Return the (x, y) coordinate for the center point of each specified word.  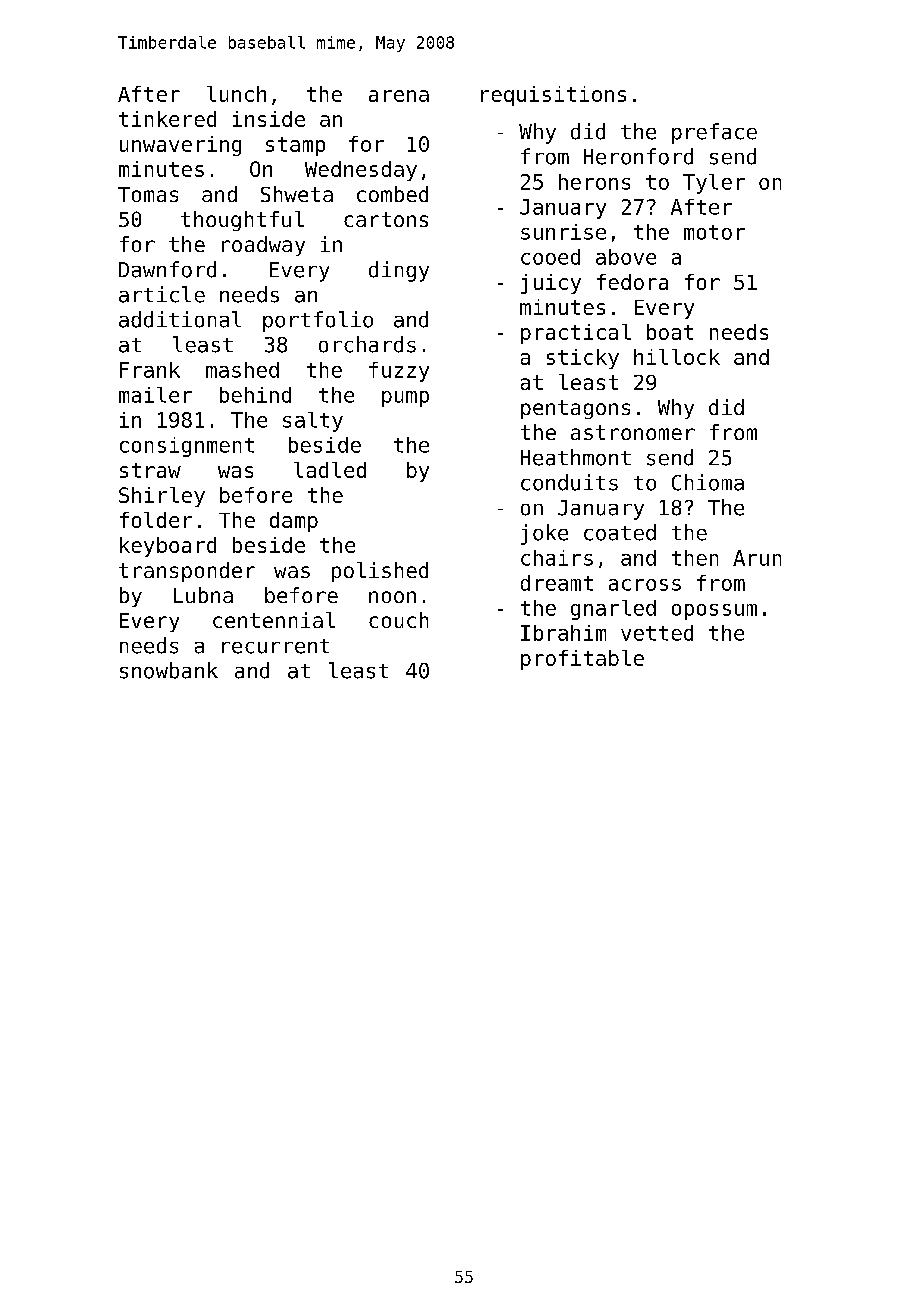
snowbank (169, 670)
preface (714, 133)
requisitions (553, 96)
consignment (187, 447)
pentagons (575, 409)
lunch (236, 94)
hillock (677, 357)
